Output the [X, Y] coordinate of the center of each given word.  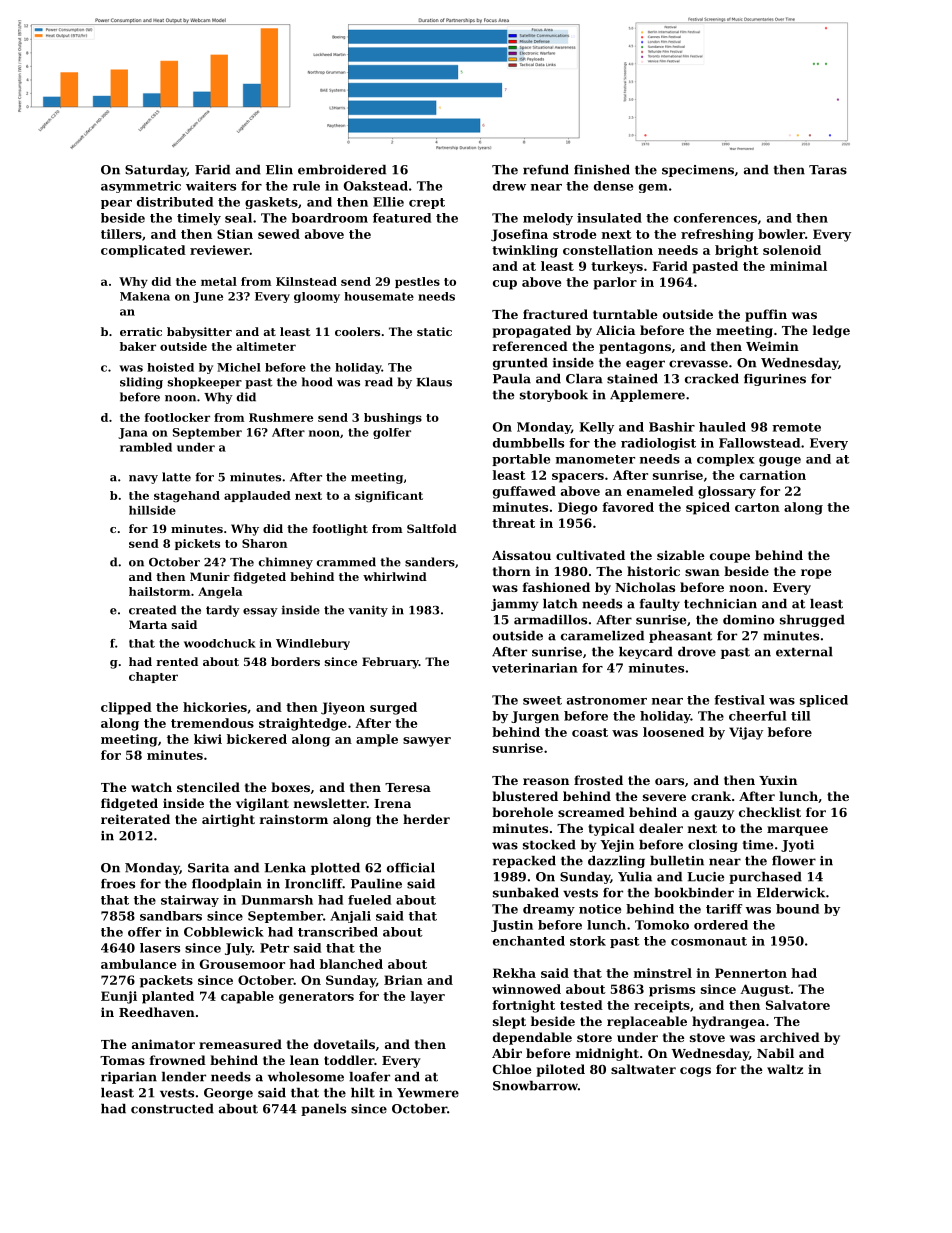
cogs [695, 1072]
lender [184, 1077]
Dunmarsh [277, 900]
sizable [681, 555]
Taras [828, 170]
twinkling [525, 251]
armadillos [550, 620]
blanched [351, 964]
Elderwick [791, 893]
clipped [126, 708]
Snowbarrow [535, 1086]
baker [138, 346]
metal [219, 281]
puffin [766, 315]
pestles [417, 282]
